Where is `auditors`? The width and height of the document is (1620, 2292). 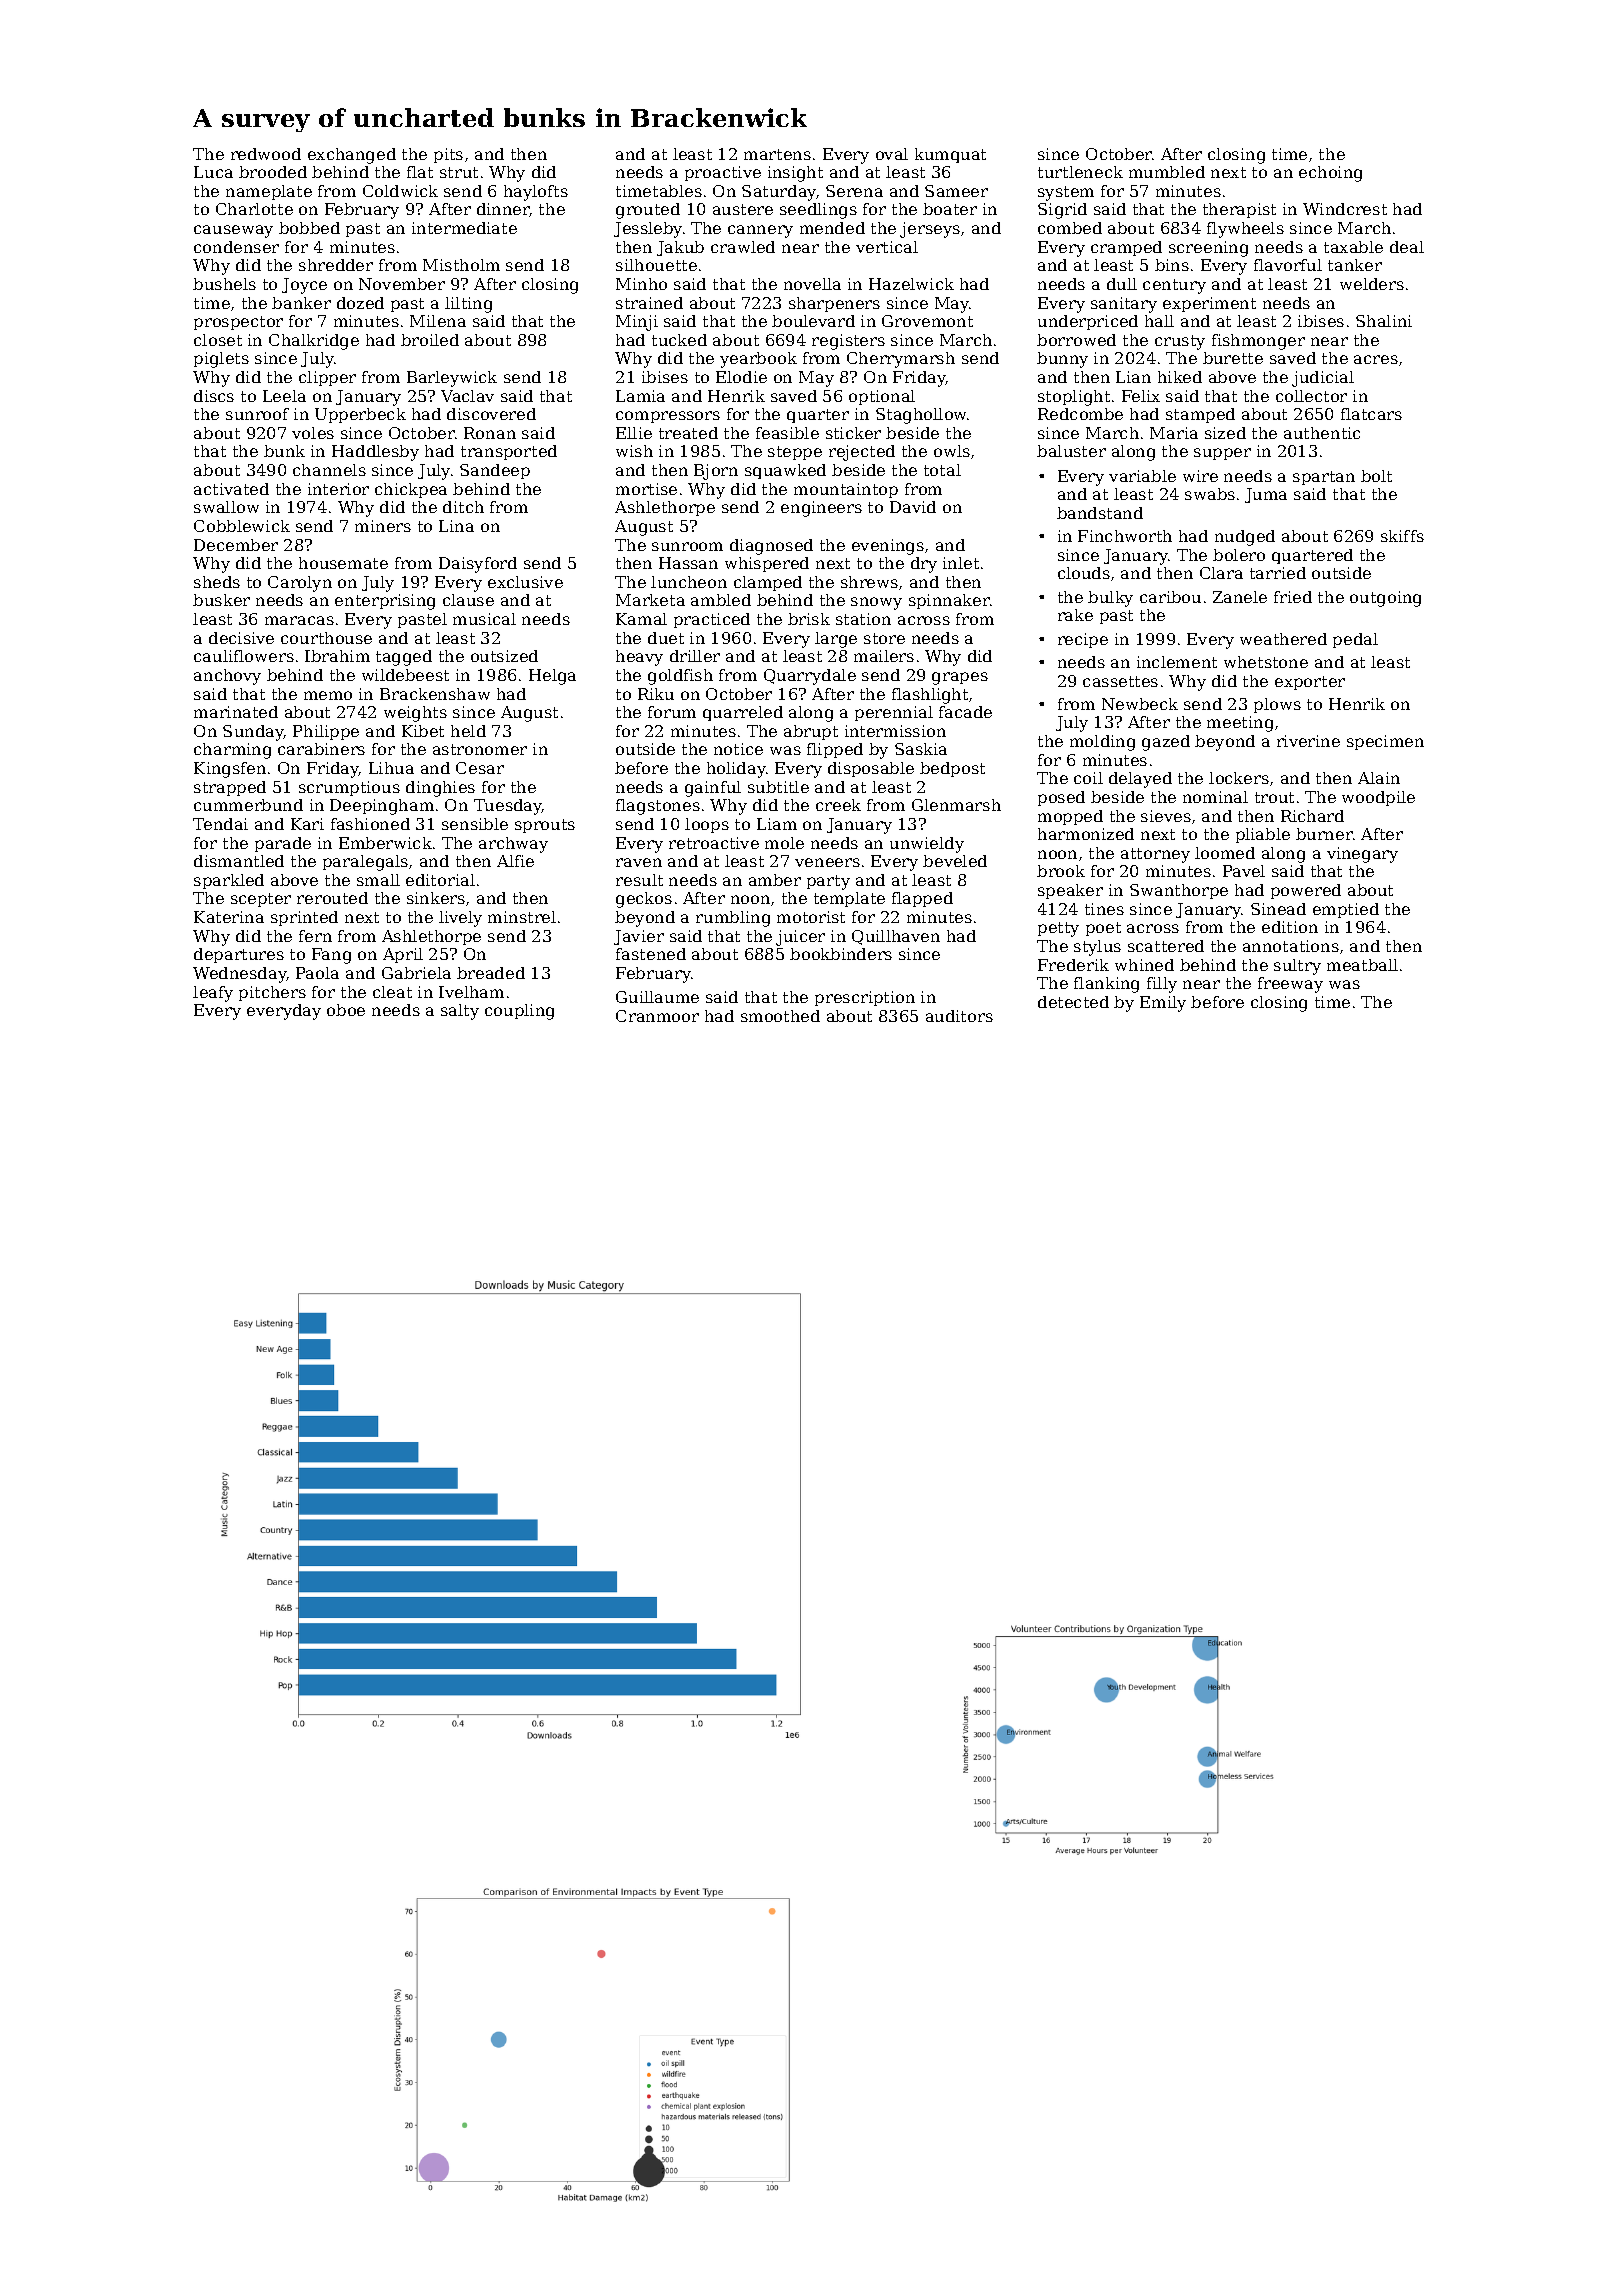
auditors is located at coordinates (959, 1016).
